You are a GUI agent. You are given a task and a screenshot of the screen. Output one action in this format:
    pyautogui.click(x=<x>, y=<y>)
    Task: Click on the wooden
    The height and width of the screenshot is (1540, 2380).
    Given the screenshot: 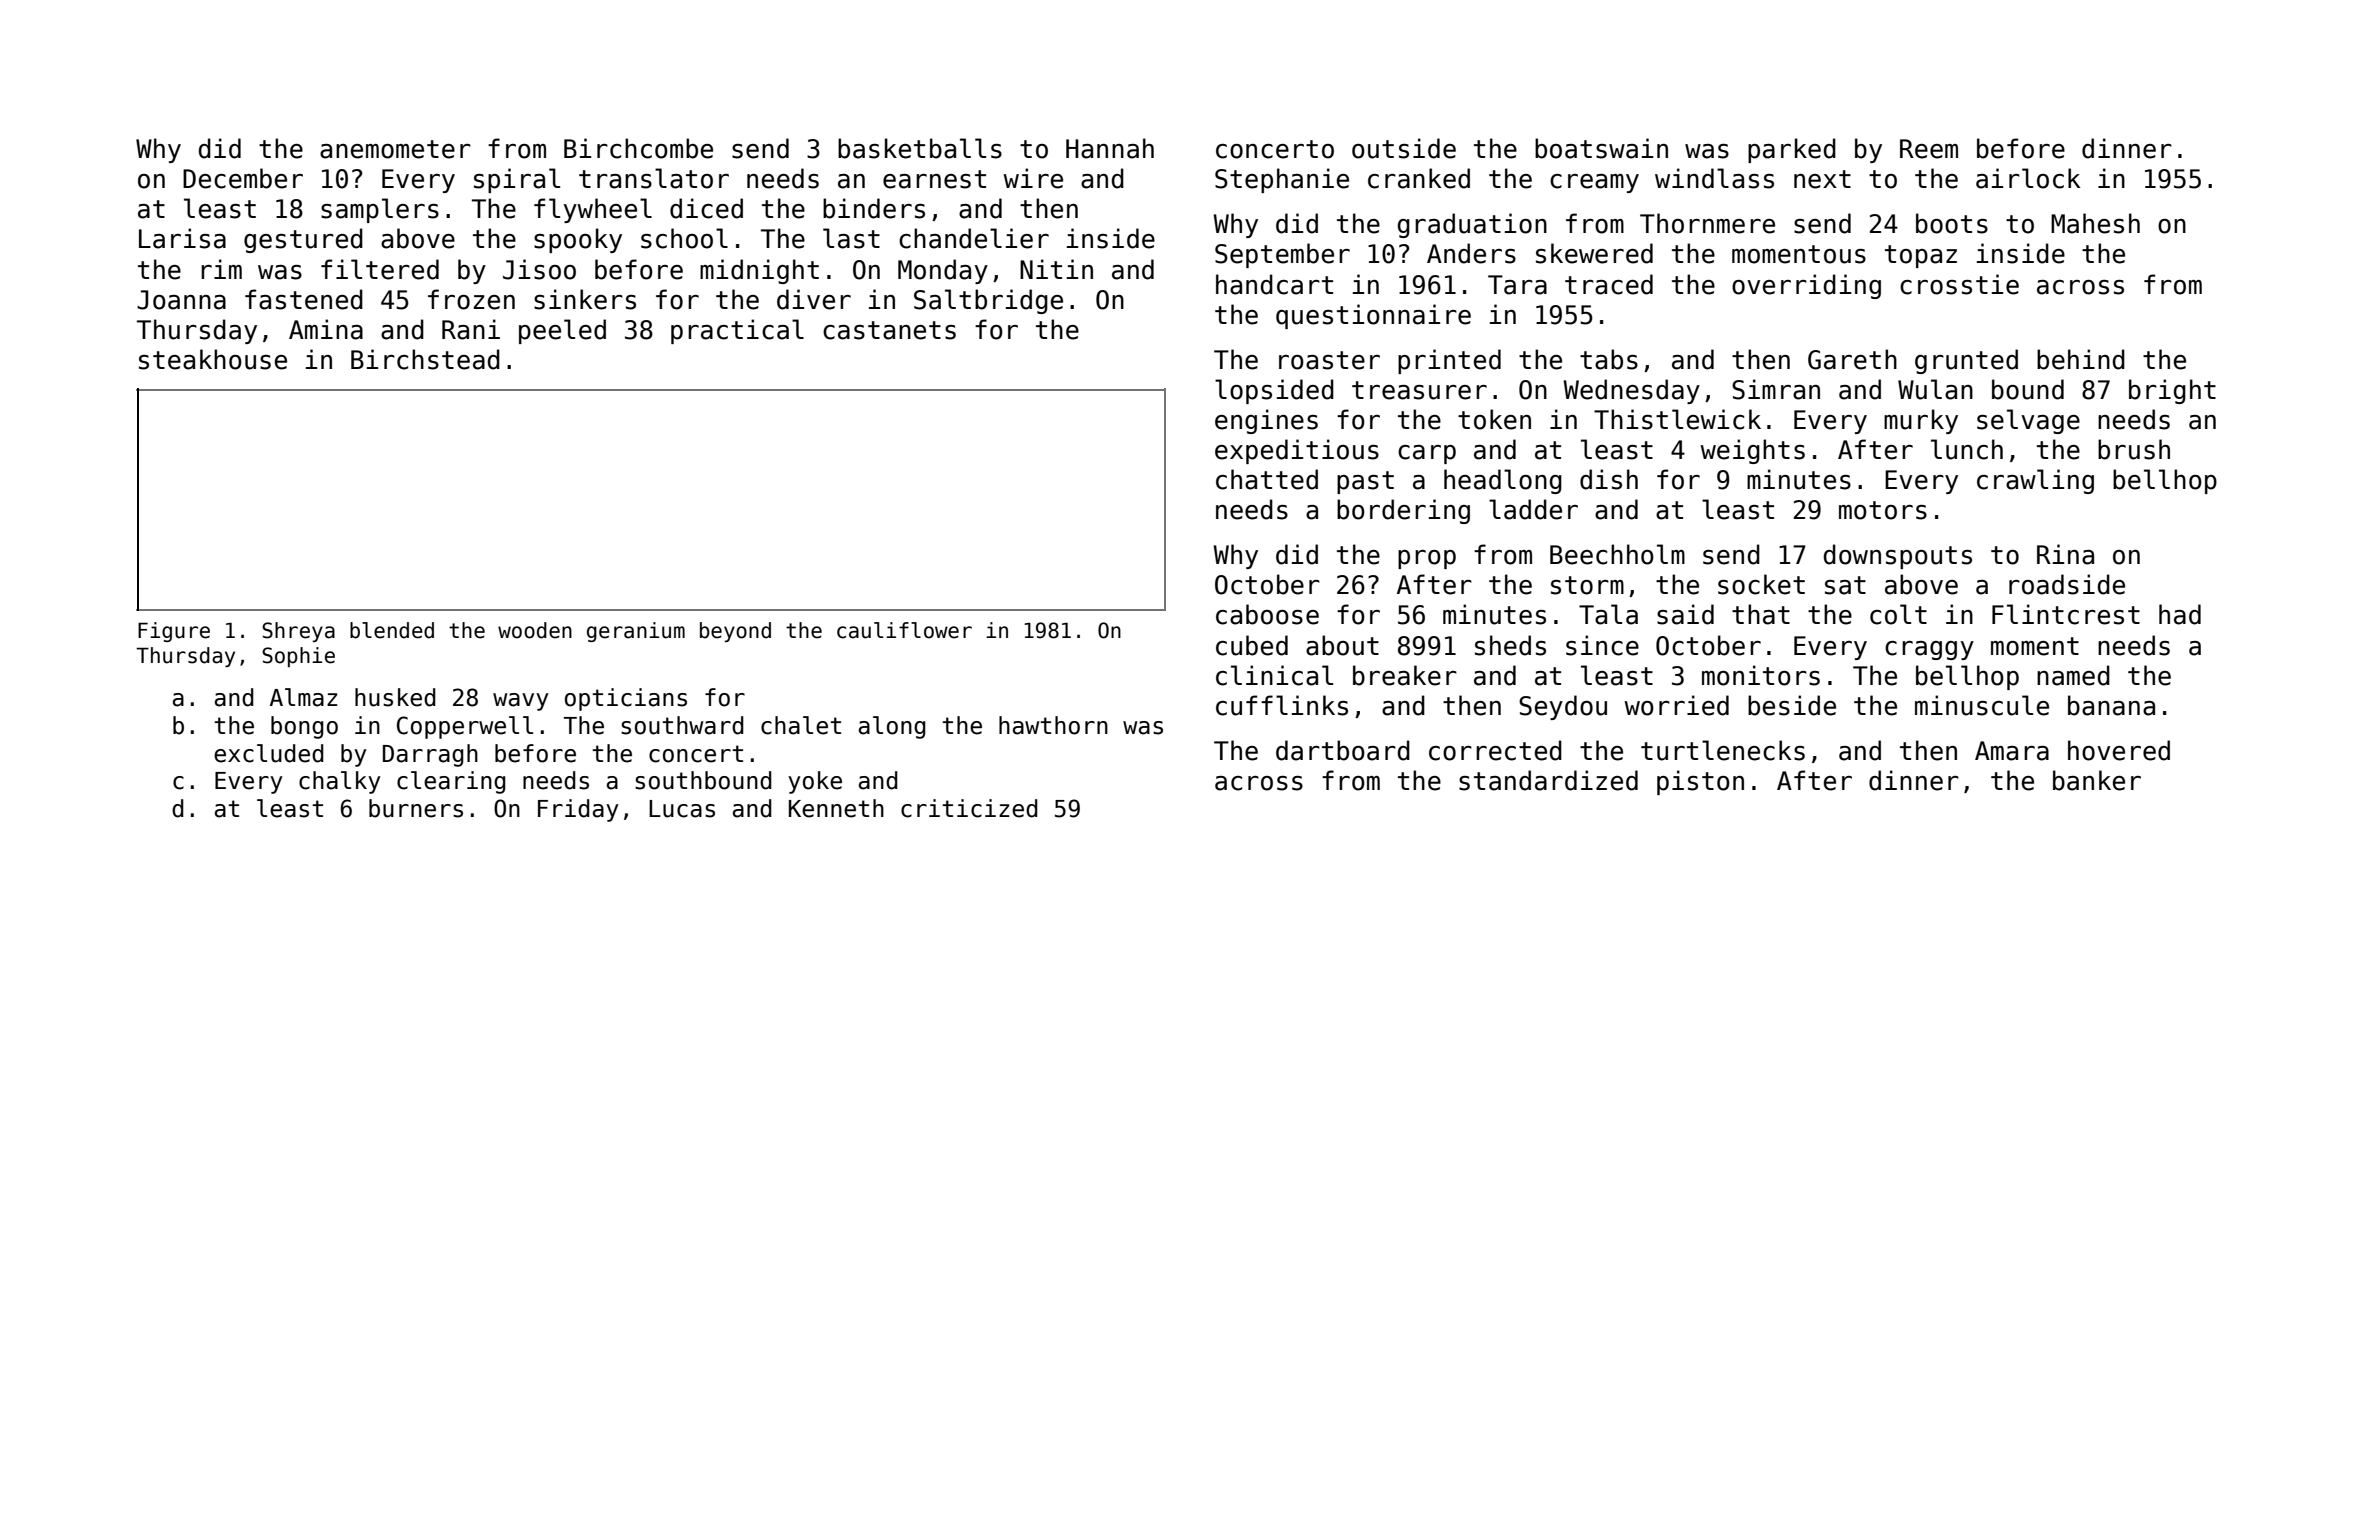 What is the action you would take?
    pyautogui.click(x=535, y=630)
